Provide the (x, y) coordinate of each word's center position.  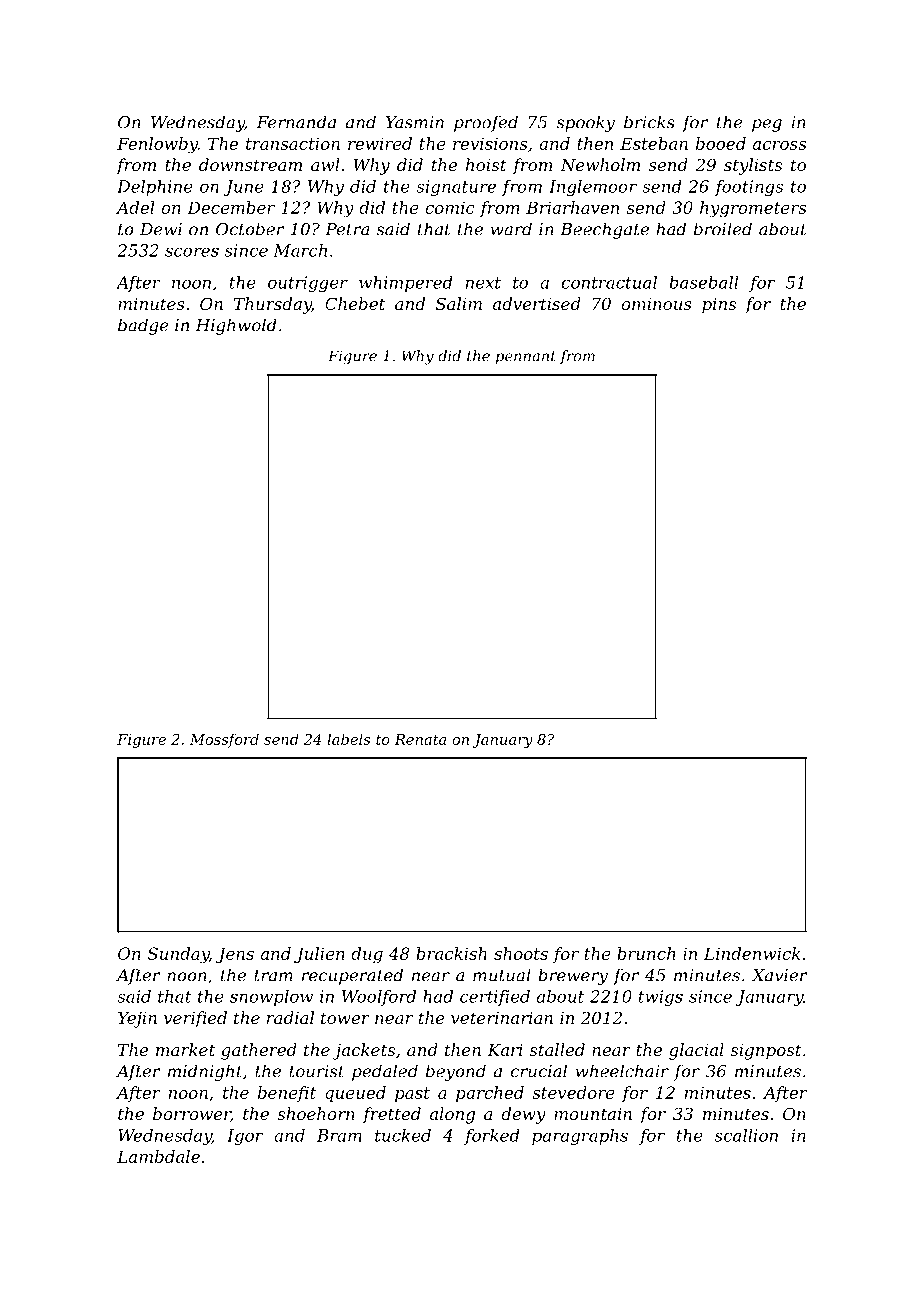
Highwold (236, 326)
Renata (420, 739)
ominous (656, 304)
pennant (526, 358)
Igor (245, 1137)
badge (143, 326)
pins (719, 306)
